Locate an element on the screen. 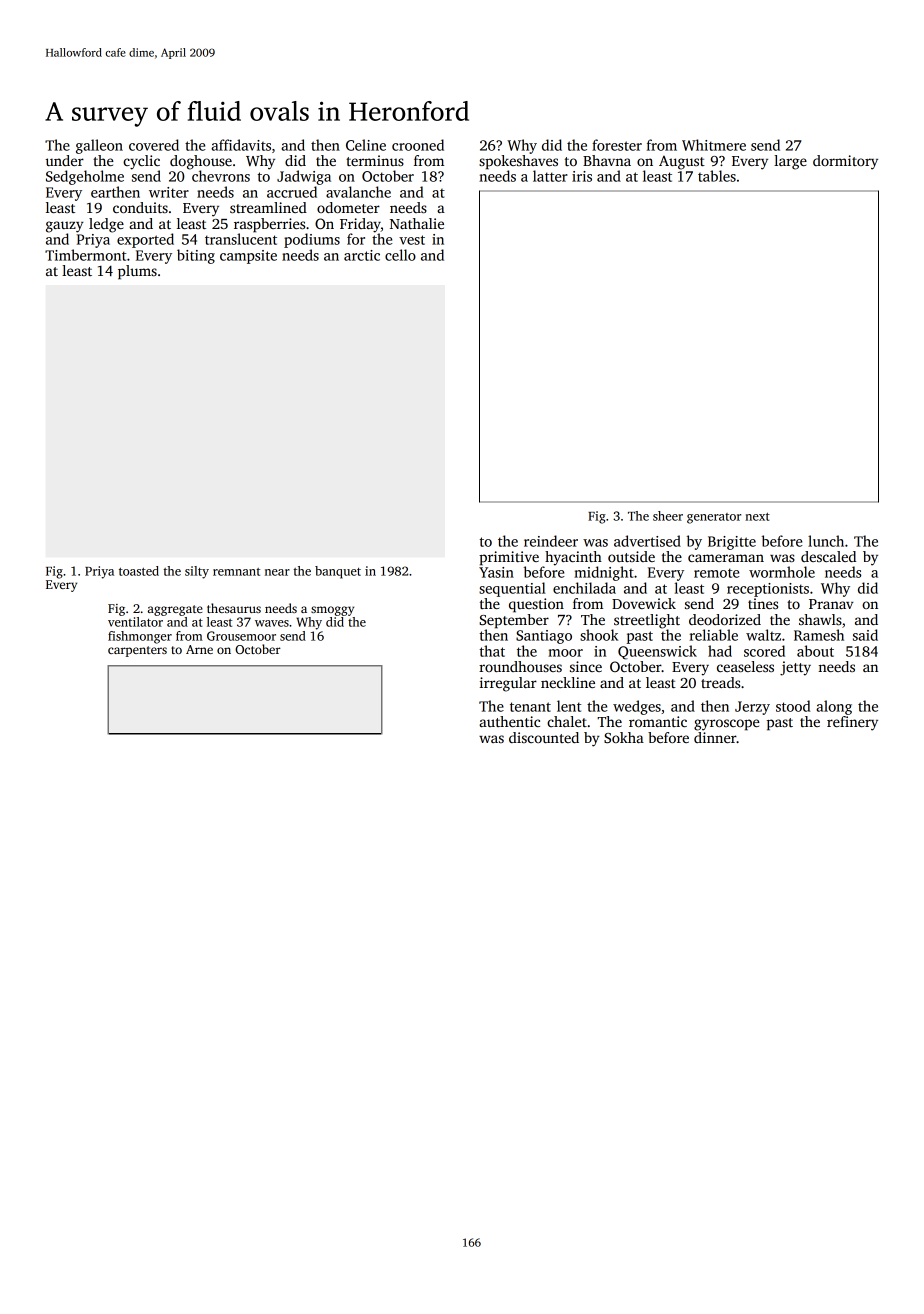  cello is located at coordinates (400, 255).
